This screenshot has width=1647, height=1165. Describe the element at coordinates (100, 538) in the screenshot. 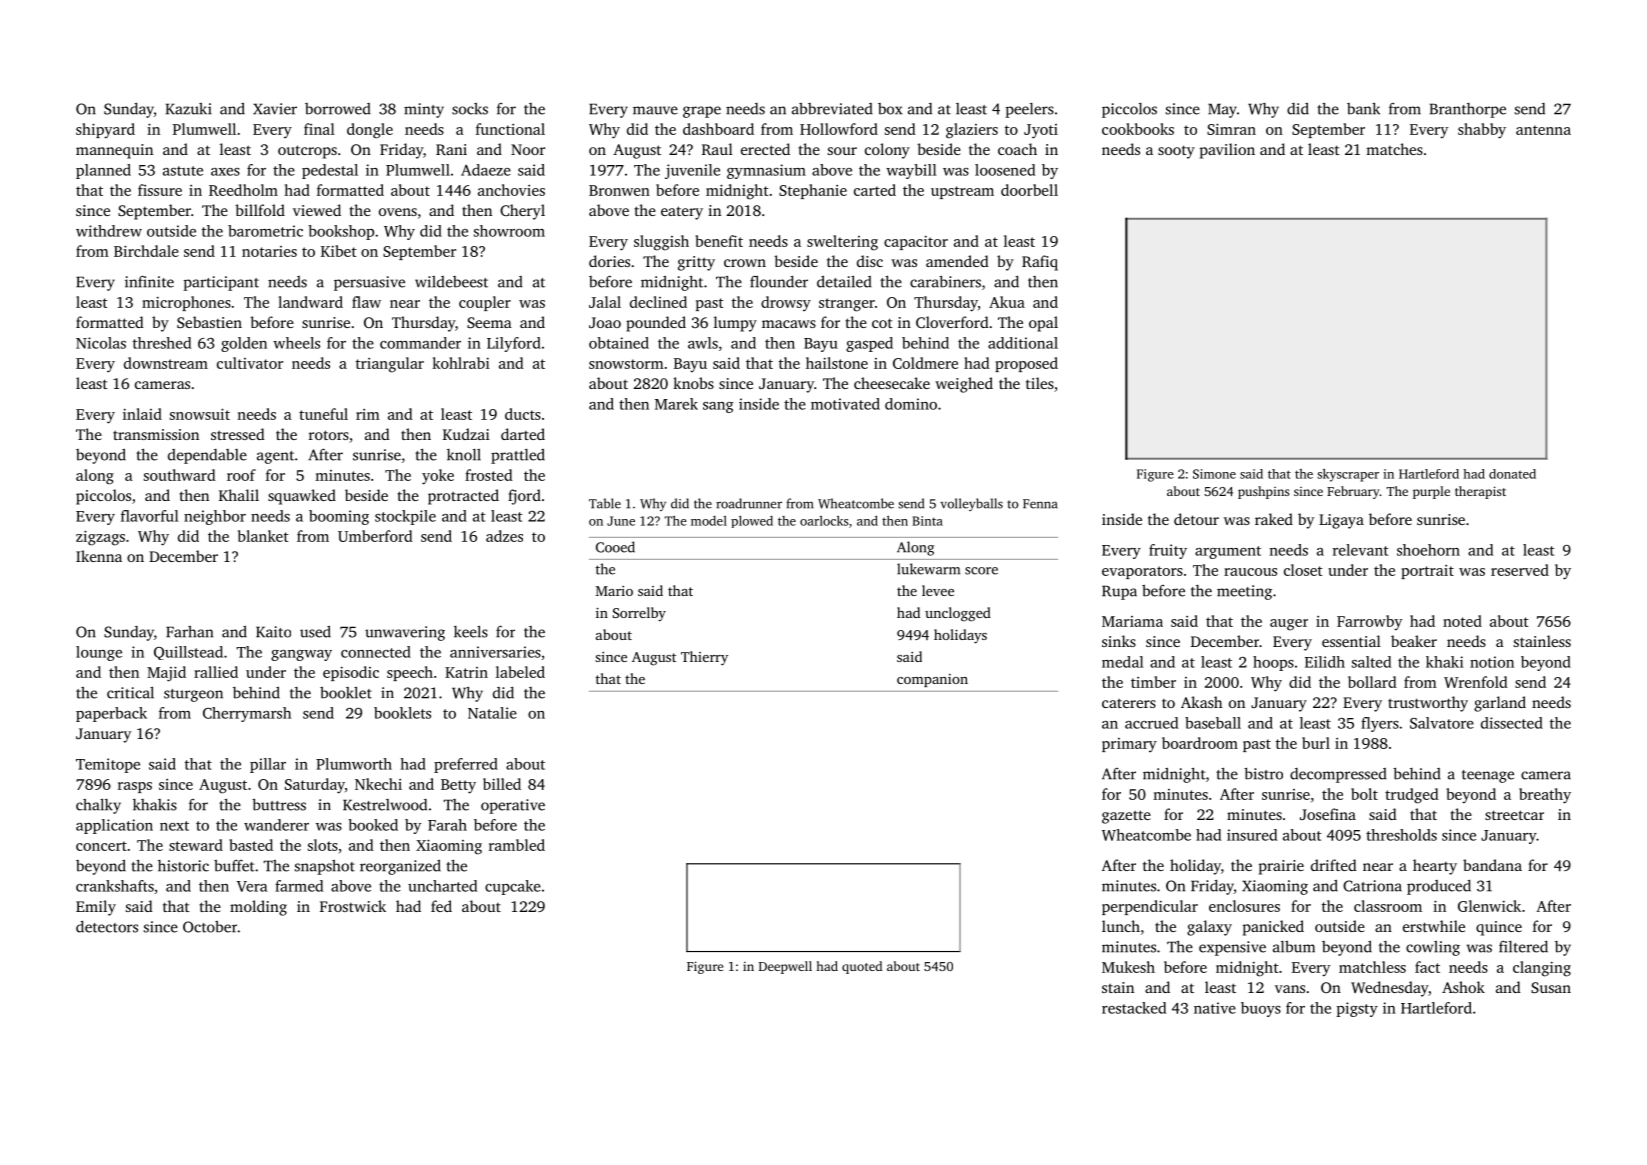

I see `zigzags` at that location.
